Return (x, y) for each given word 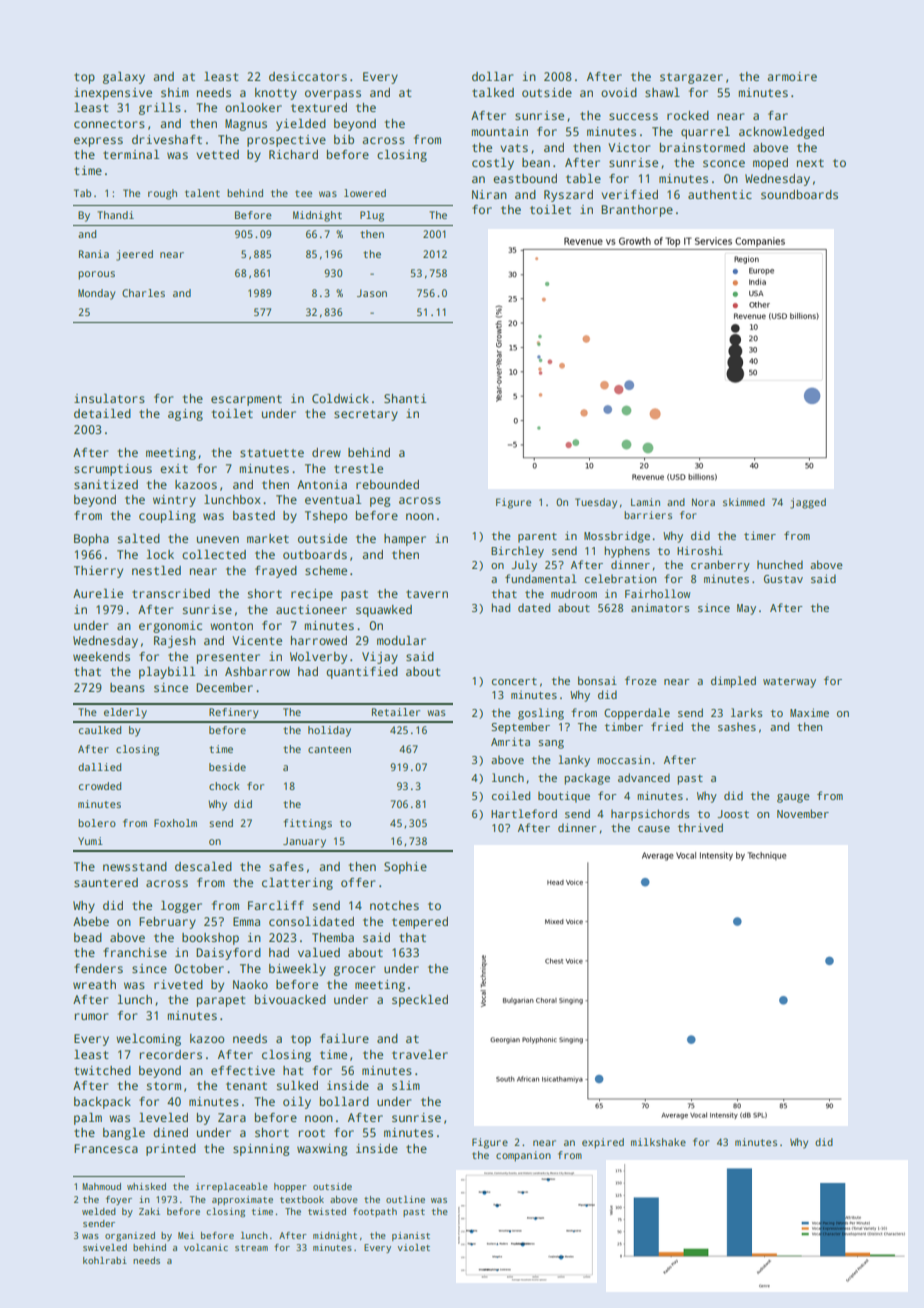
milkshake (658, 1142)
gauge (793, 798)
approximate (242, 1200)
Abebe (91, 921)
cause (654, 829)
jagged (808, 503)
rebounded (387, 484)
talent (202, 193)
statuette (272, 453)
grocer (354, 971)
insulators (109, 398)
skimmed (744, 502)
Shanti (405, 398)
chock (224, 786)
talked (493, 92)
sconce (724, 163)
